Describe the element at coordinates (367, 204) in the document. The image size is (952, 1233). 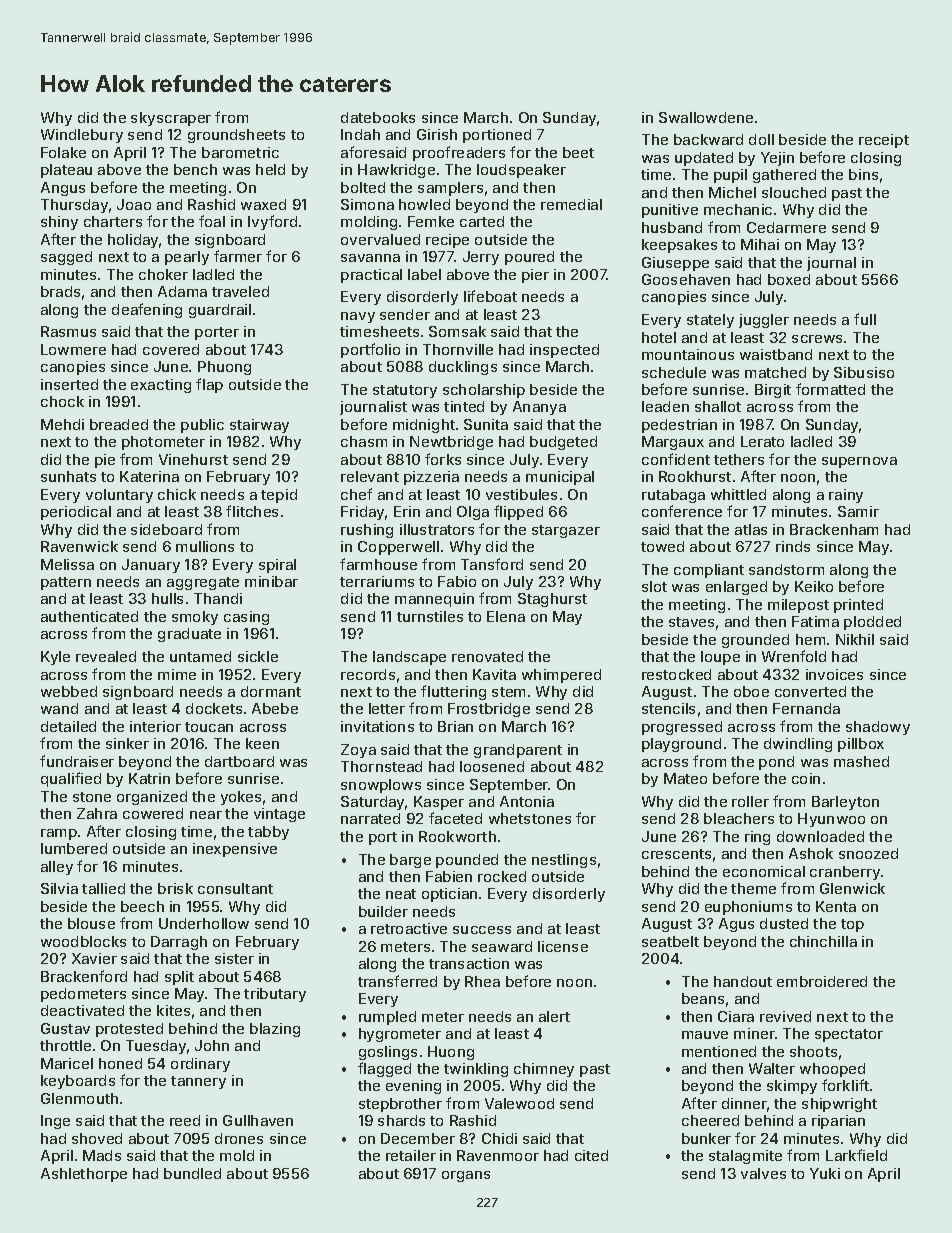
I see `Simona` at that location.
